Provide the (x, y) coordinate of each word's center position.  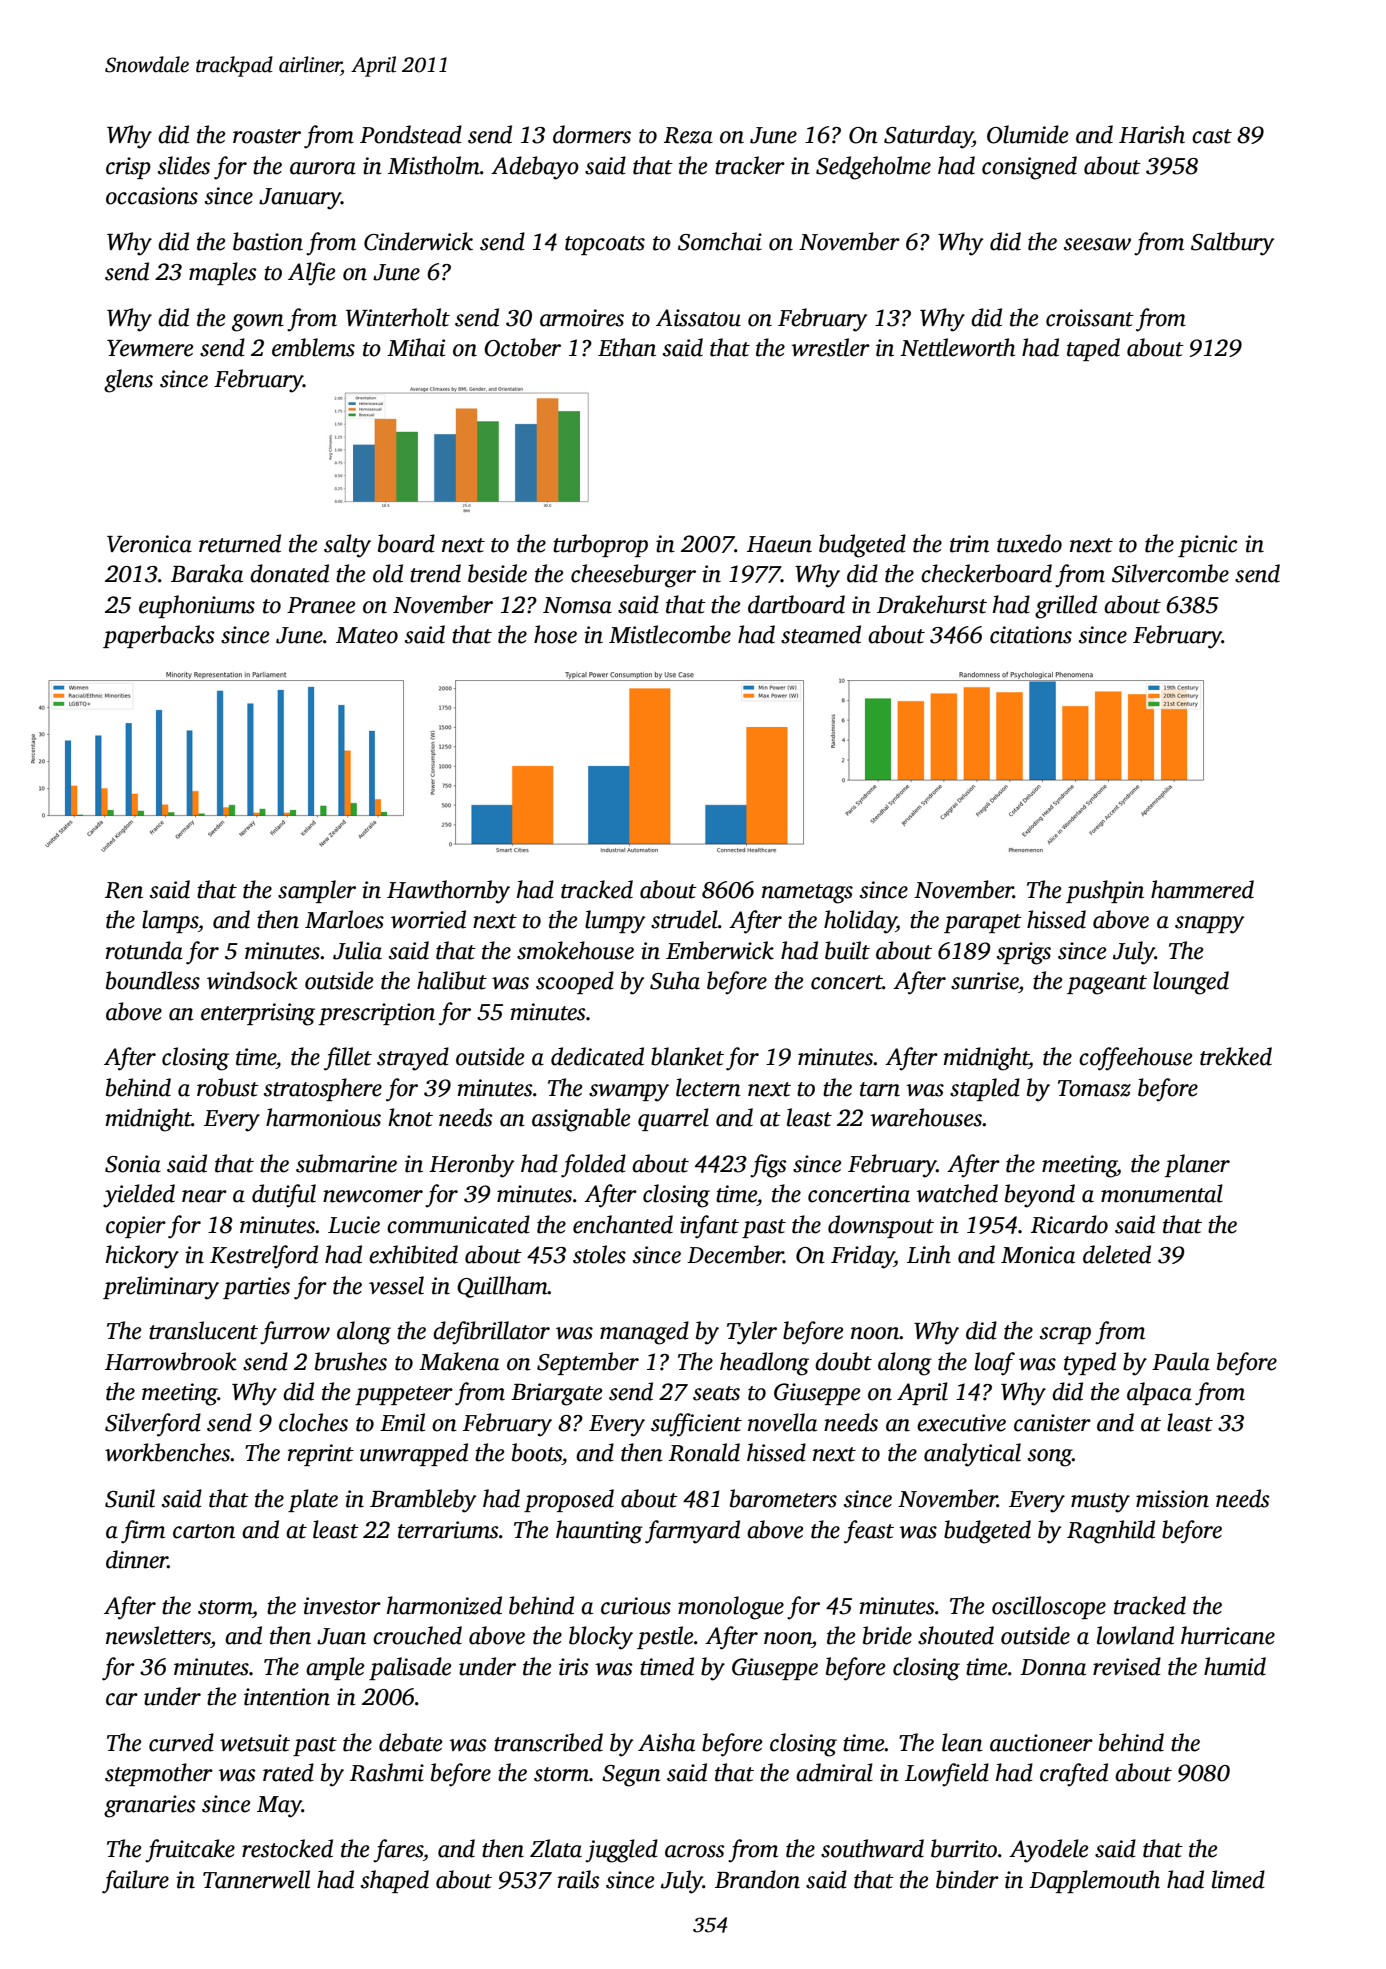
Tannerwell (256, 1879)
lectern (708, 1087)
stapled (985, 1089)
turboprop (600, 545)
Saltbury (1233, 244)
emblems (313, 347)
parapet (983, 923)
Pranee (321, 605)
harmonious (323, 1117)
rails (579, 1879)
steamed (821, 634)
